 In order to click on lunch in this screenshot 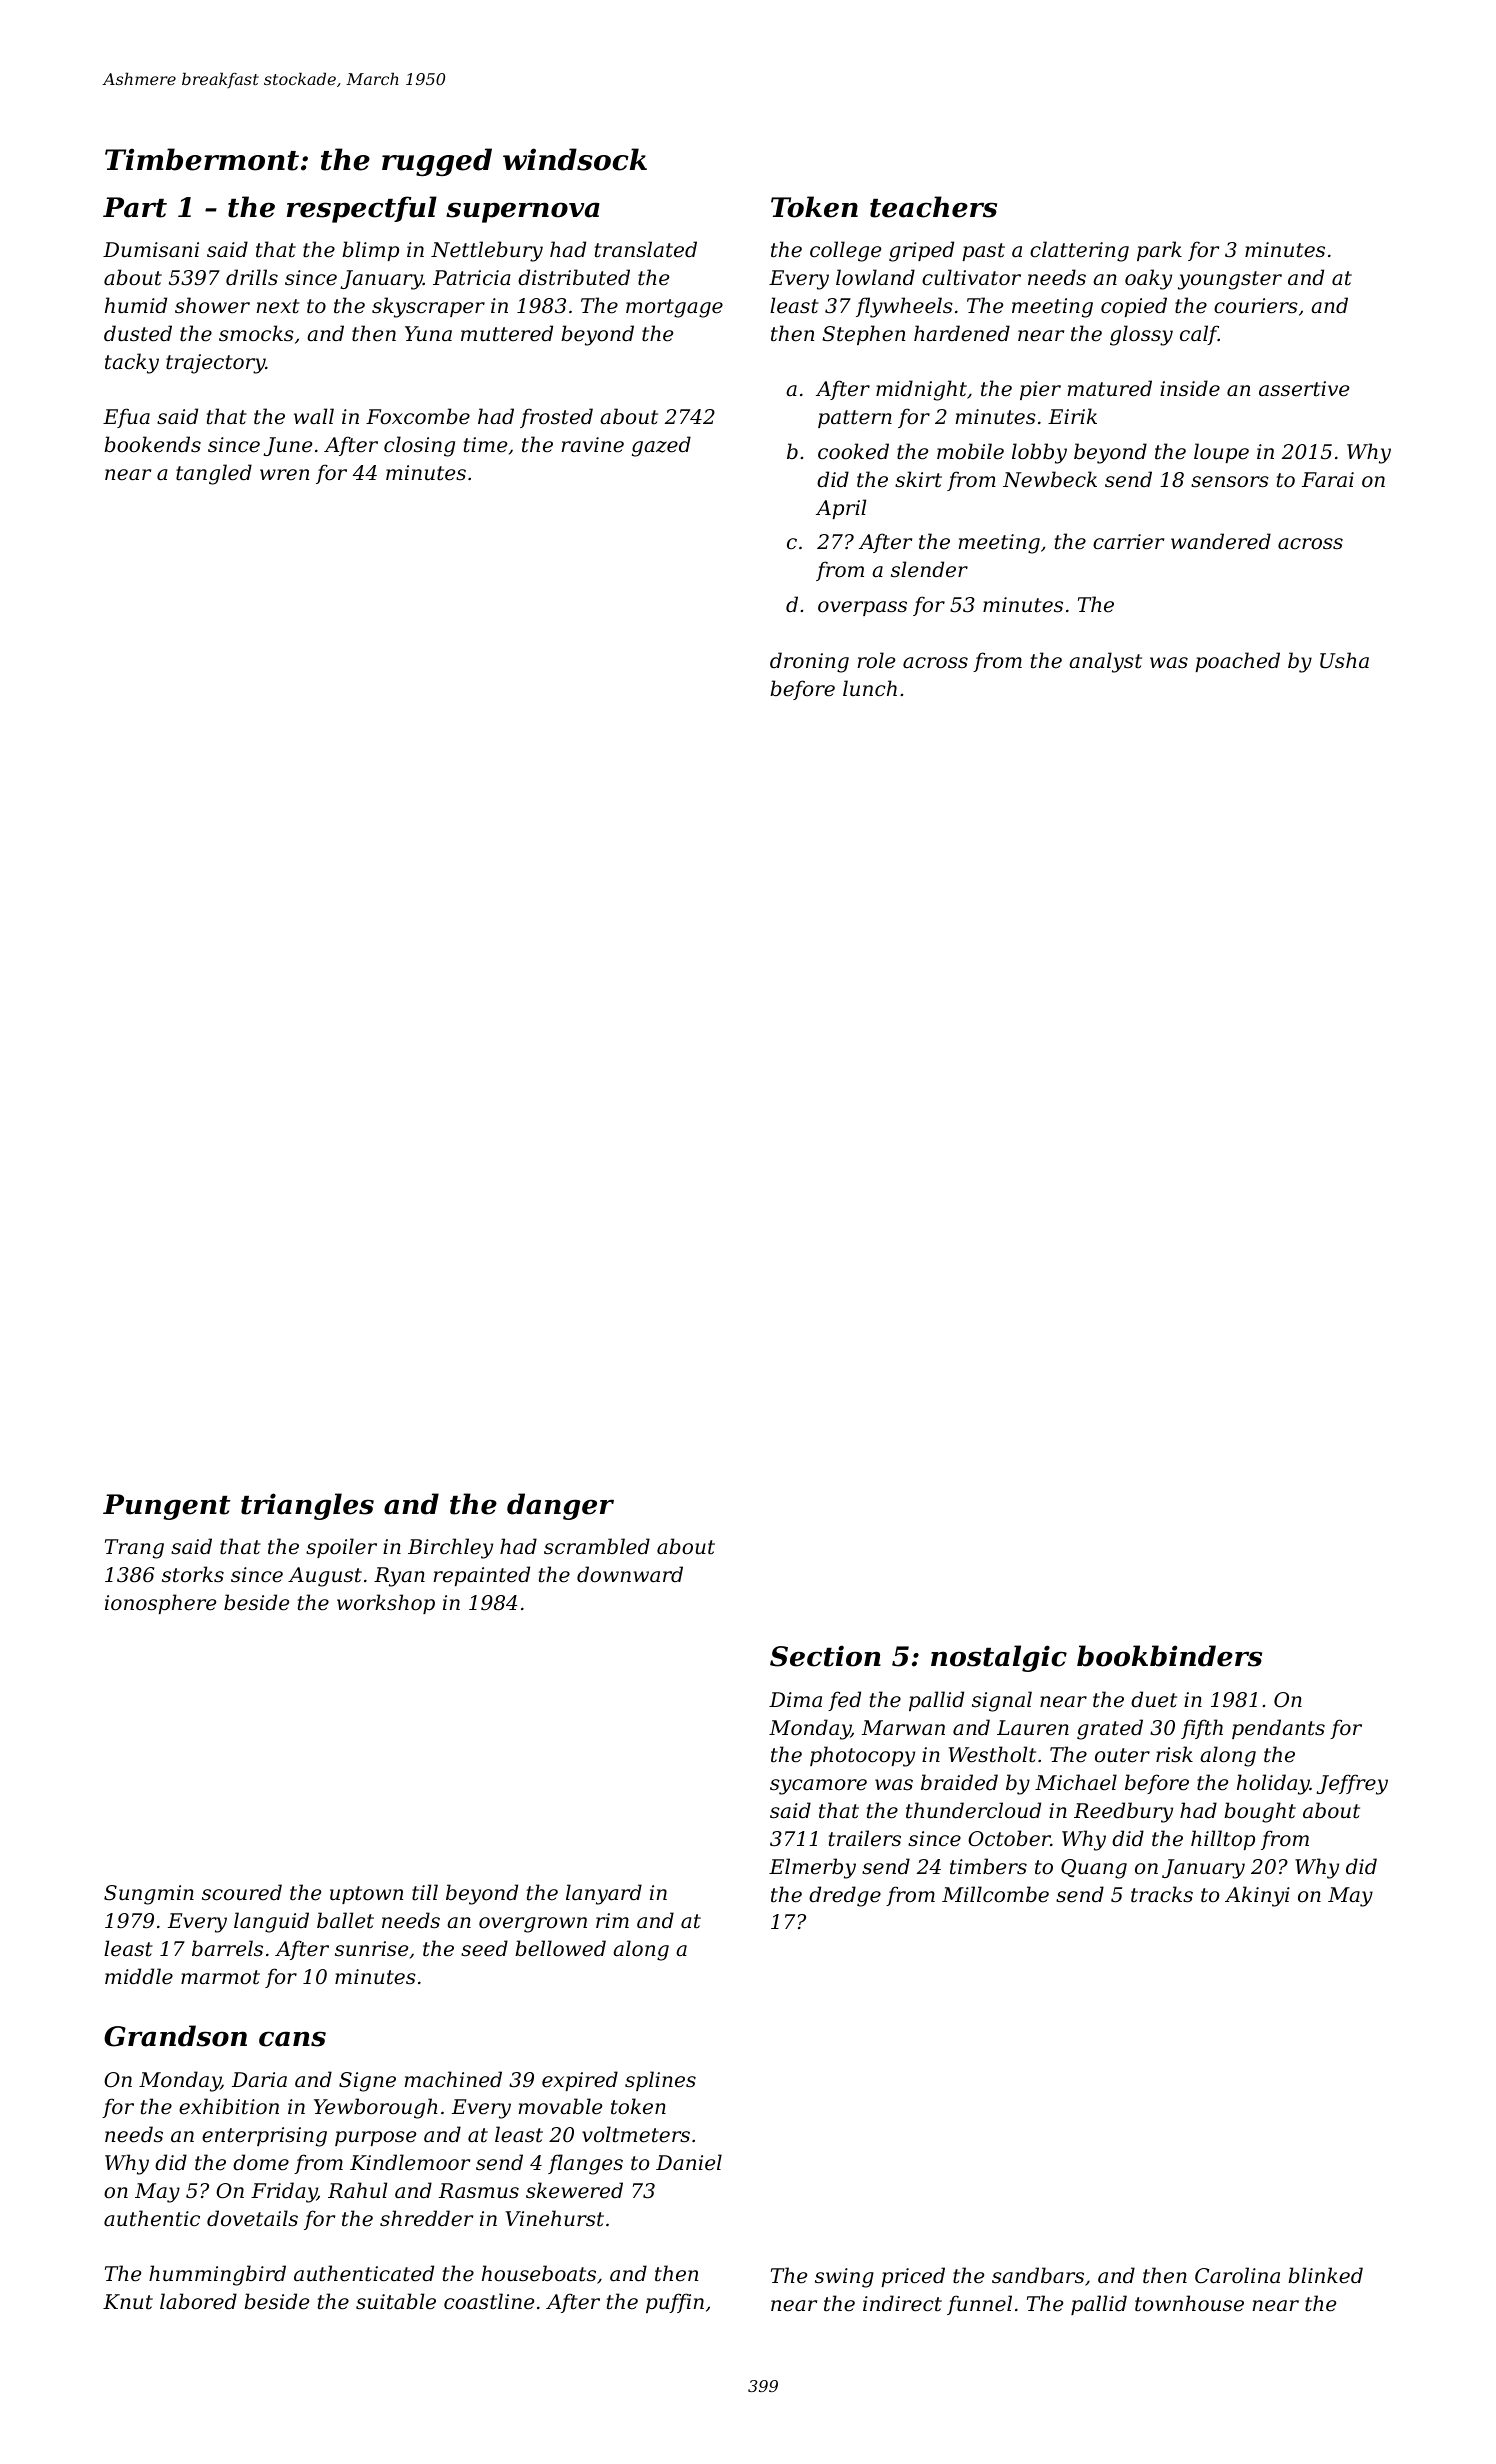, I will do `click(870, 688)`.
